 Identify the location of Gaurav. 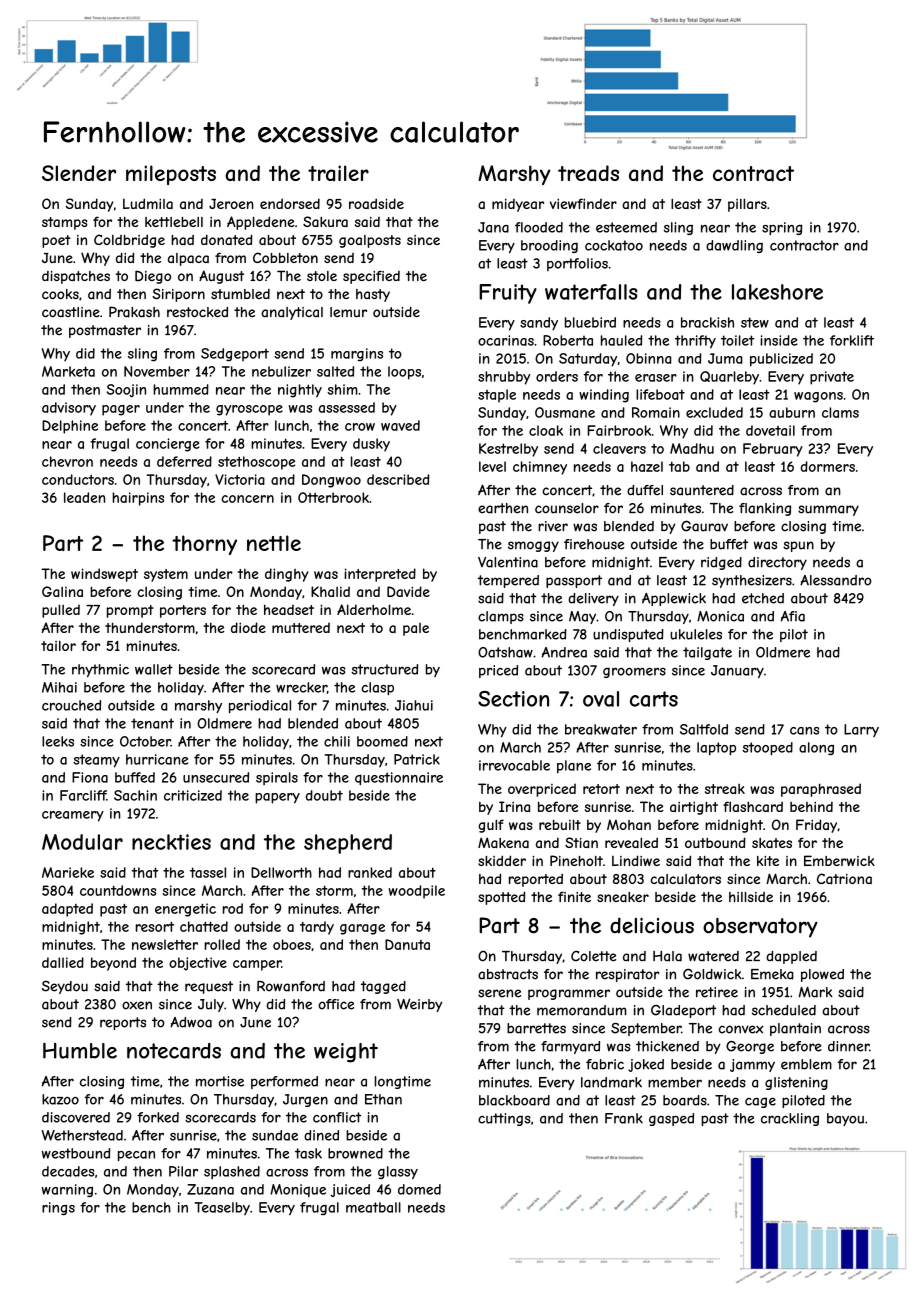
(704, 526).
